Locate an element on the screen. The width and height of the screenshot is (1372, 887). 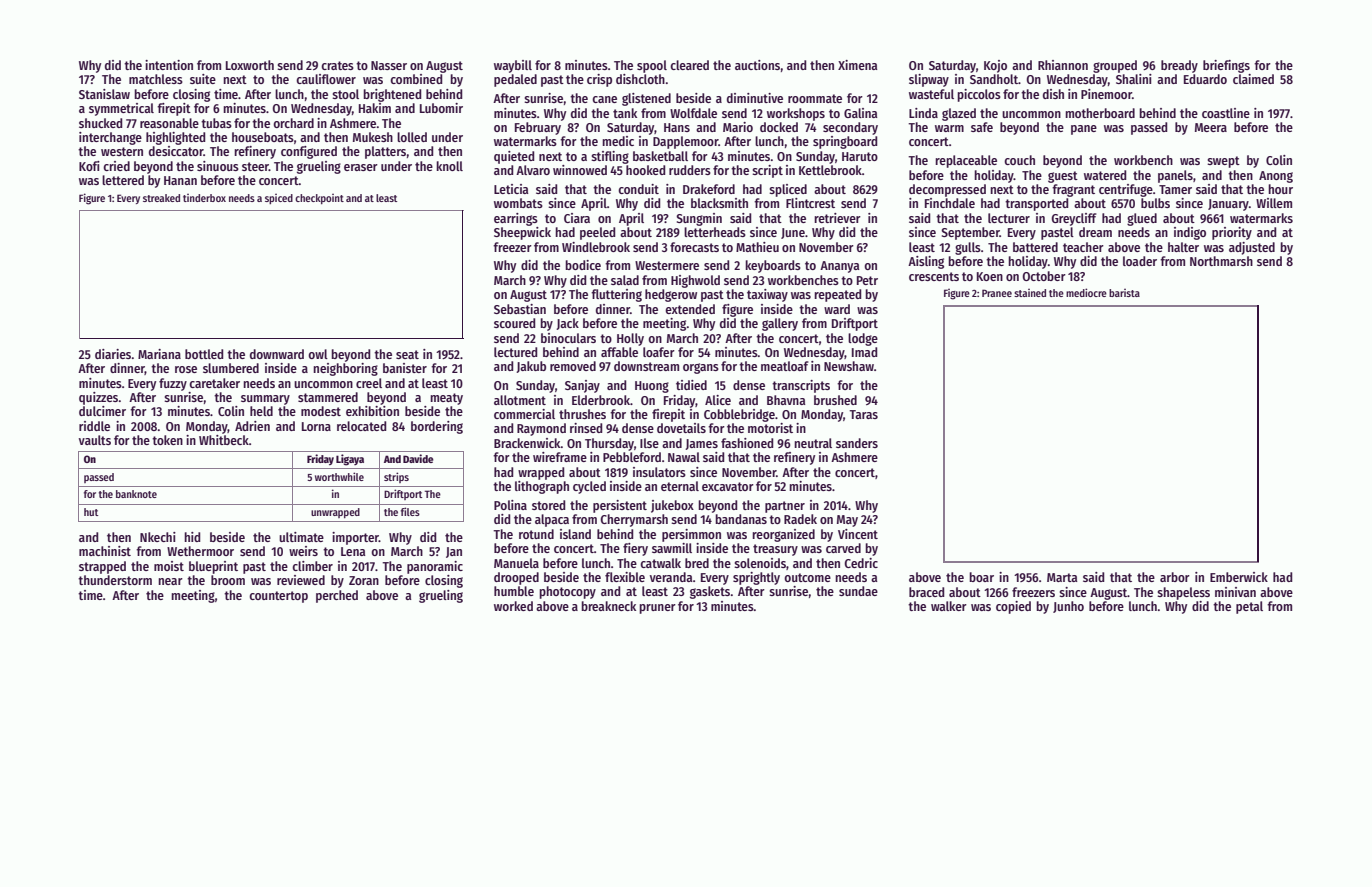
strapped is located at coordinates (102, 567).
